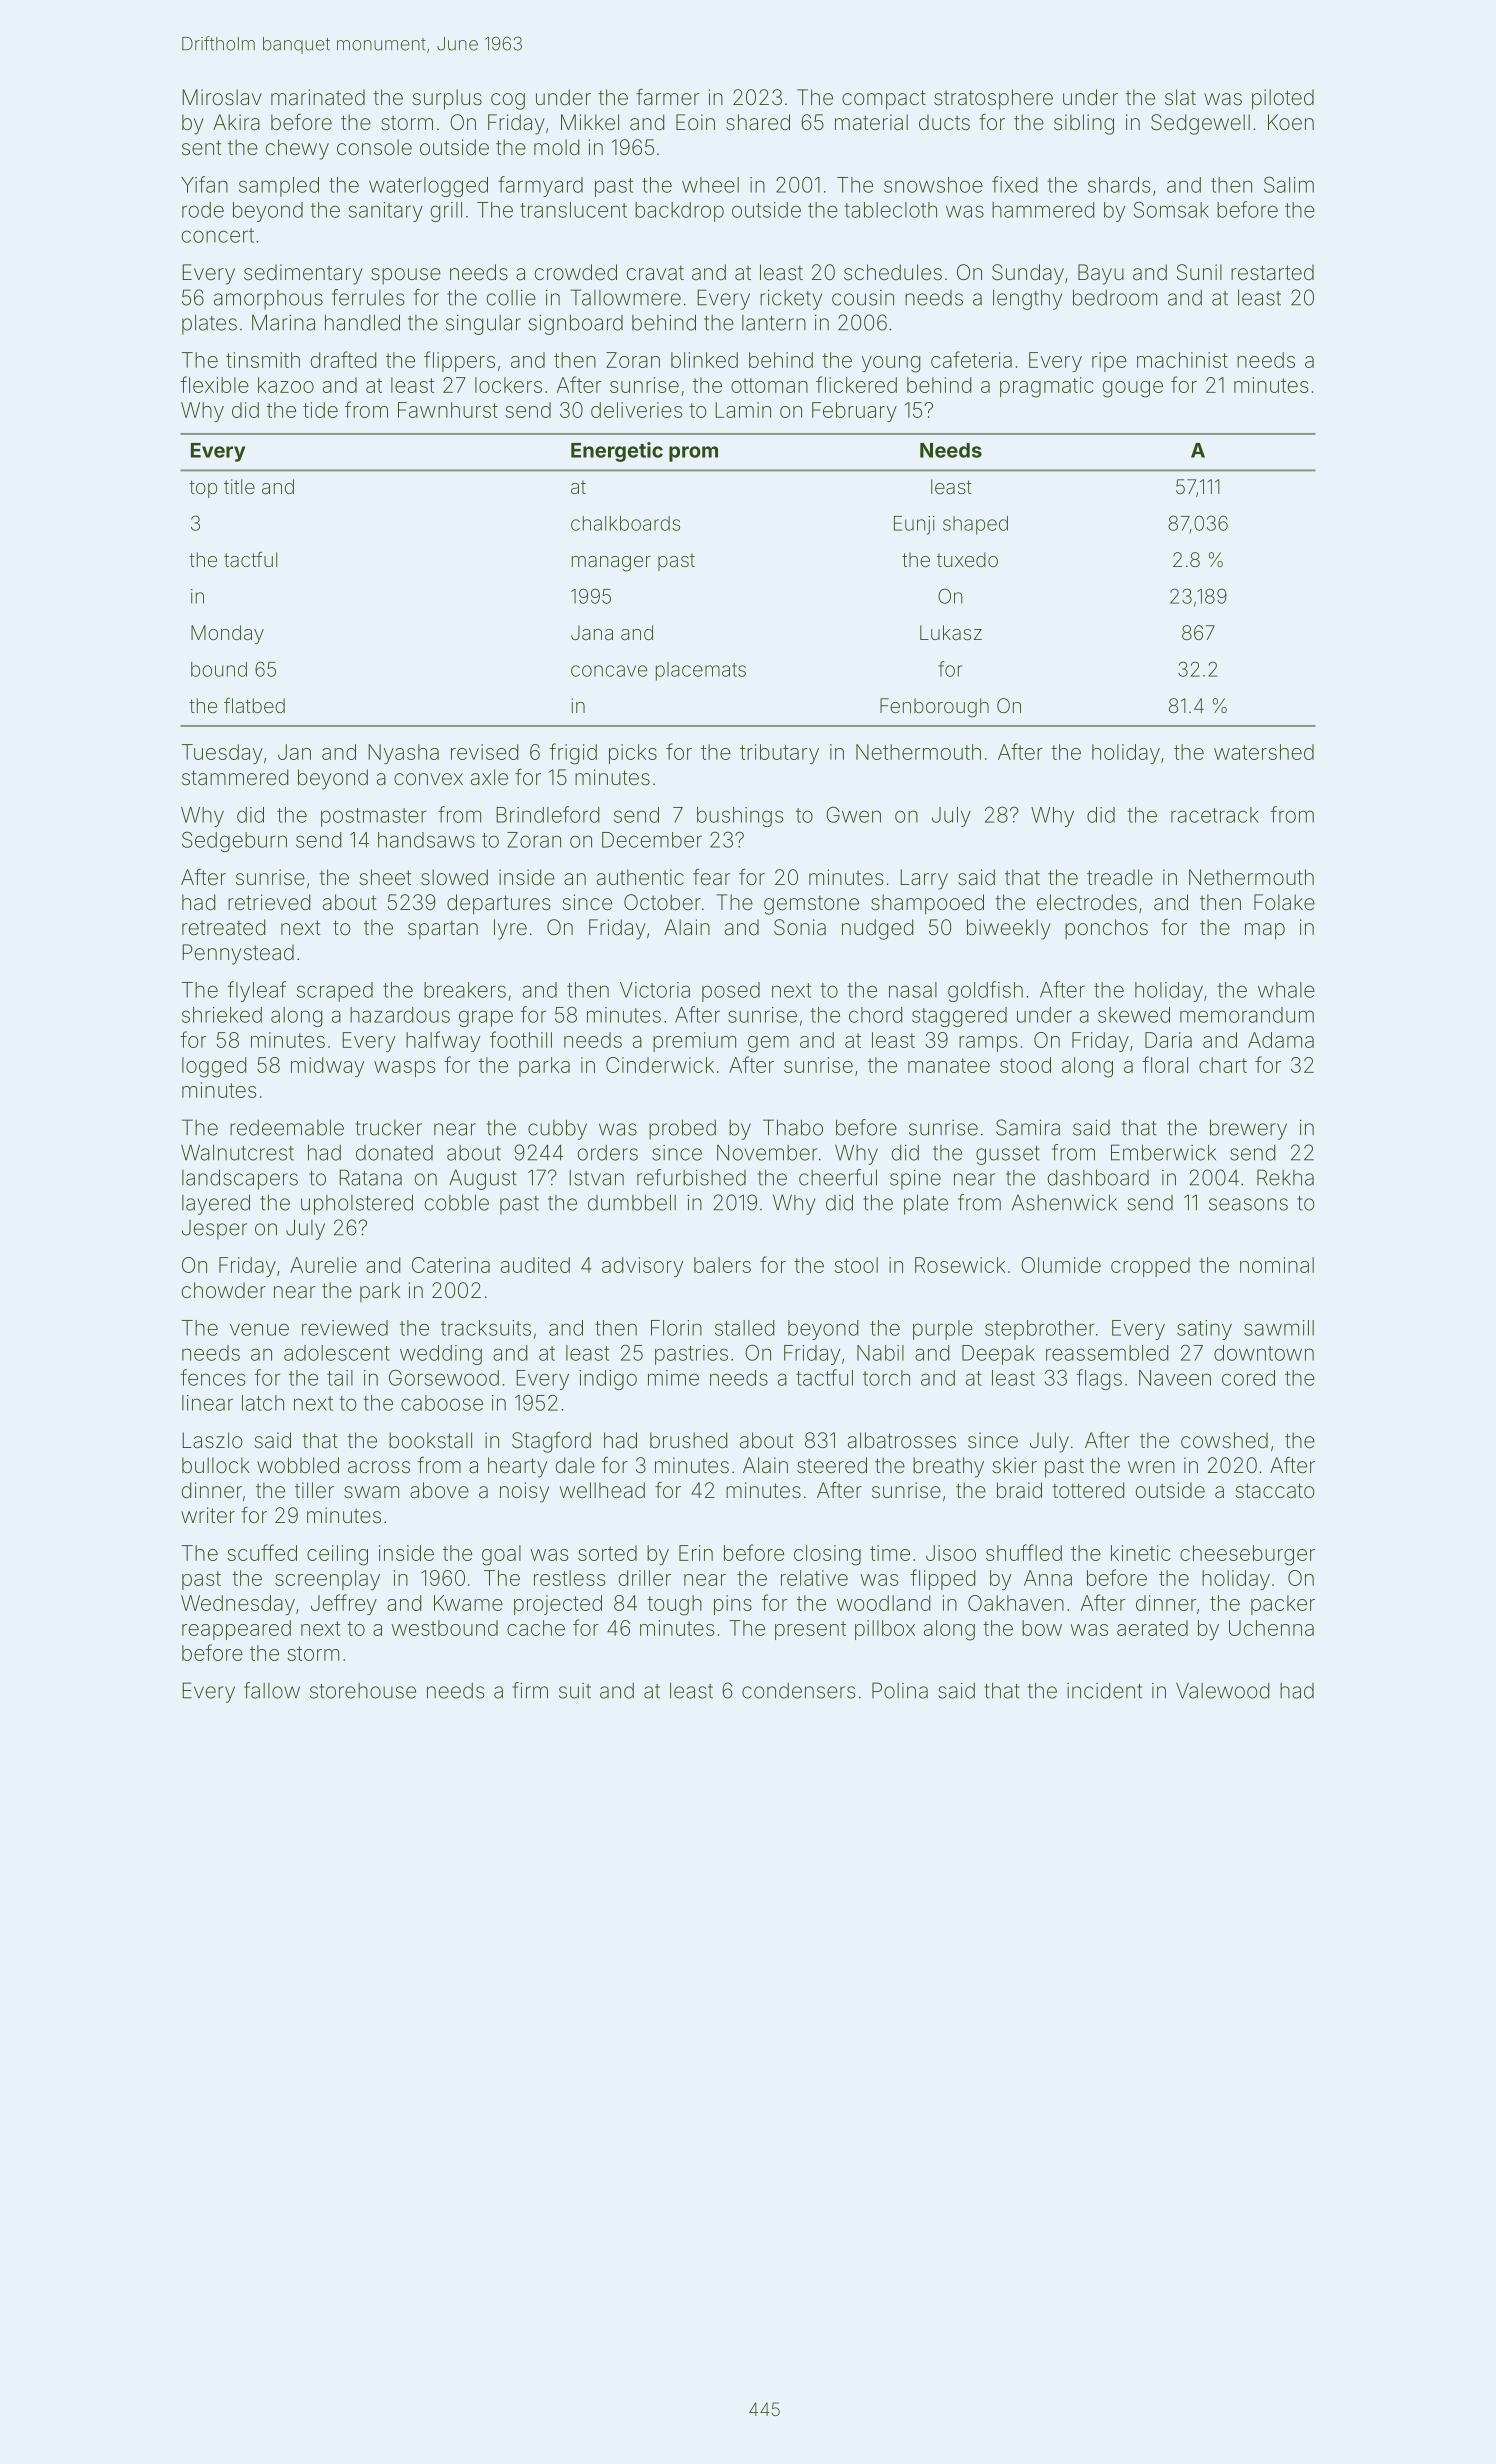  What do you see at coordinates (1098, 1177) in the page?
I see `dashboard` at bounding box center [1098, 1177].
